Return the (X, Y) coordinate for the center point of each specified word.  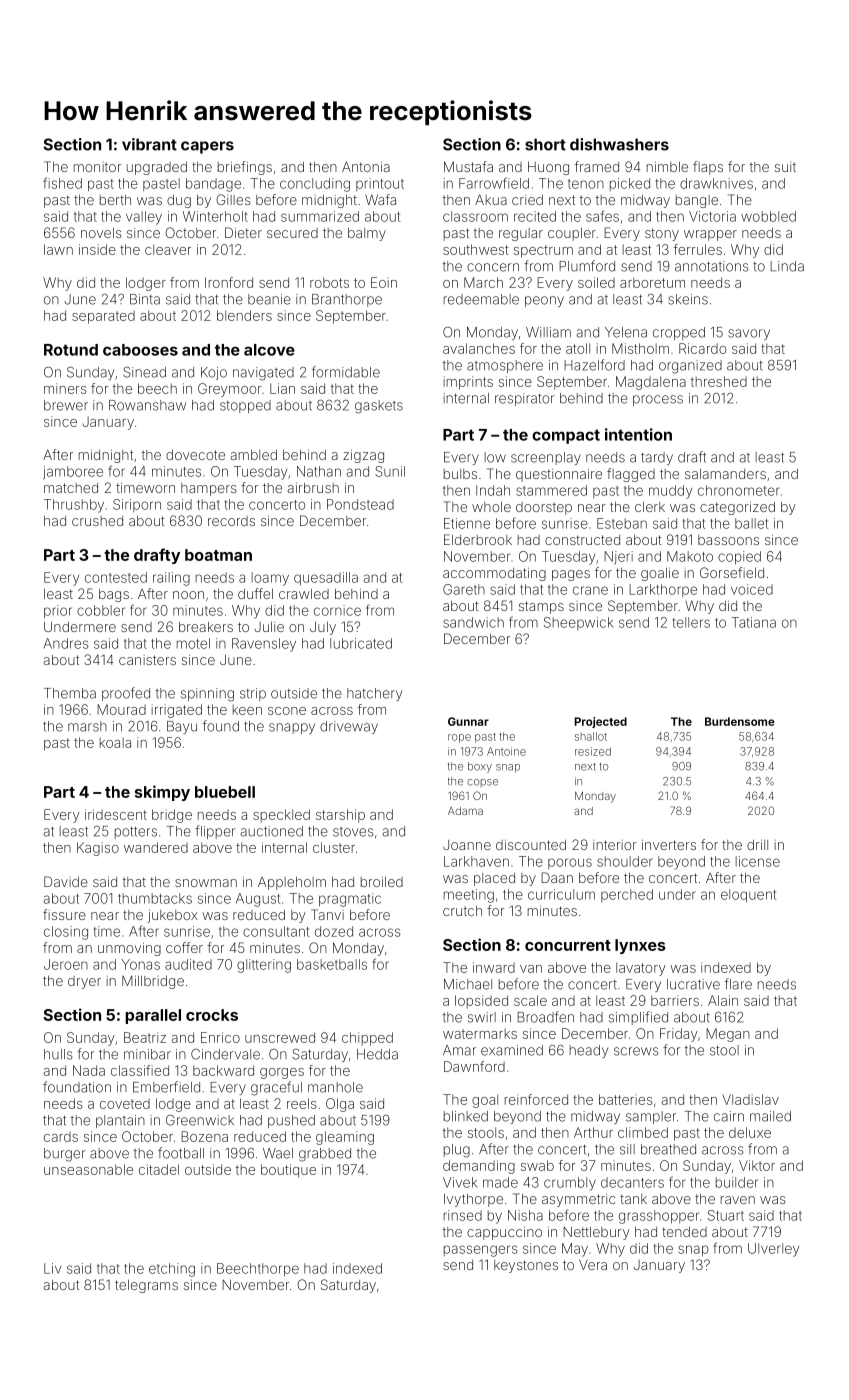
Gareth (464, 589)
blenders (244, 315)
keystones (526, 1266)
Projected (600, 722)
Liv (52, 1268)
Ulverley (773, 1250)
